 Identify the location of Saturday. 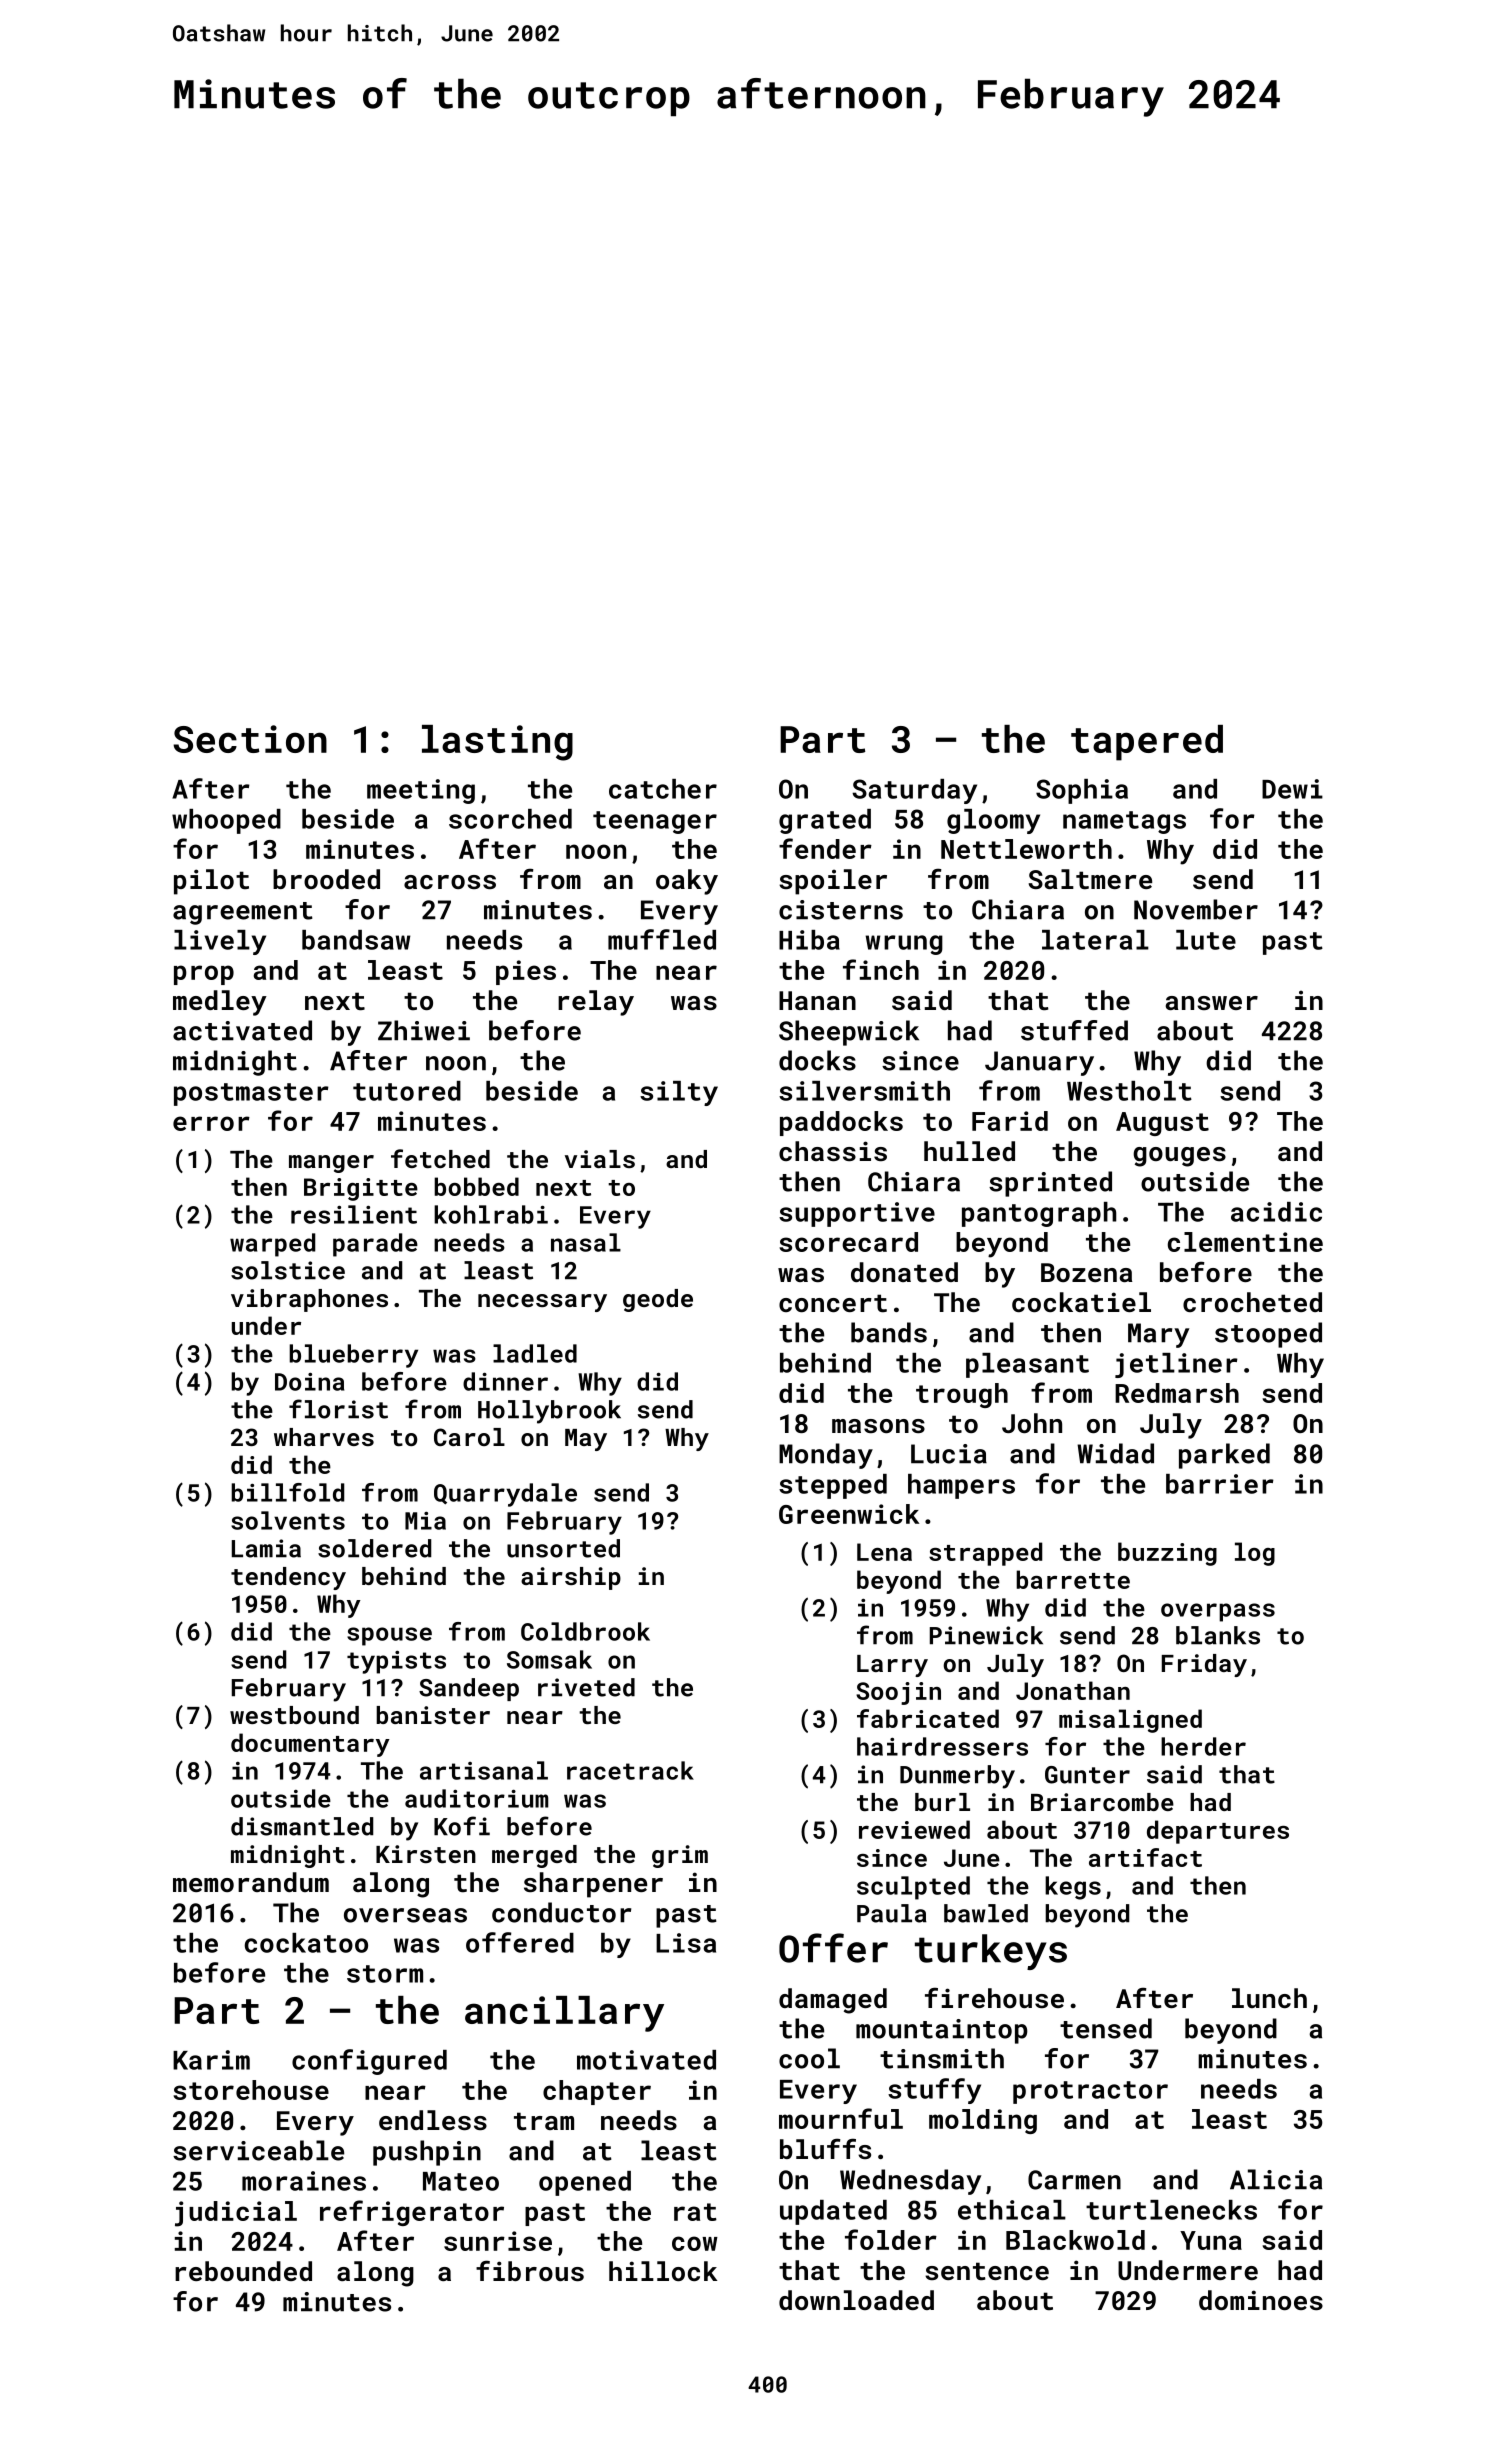
(914, 791).
